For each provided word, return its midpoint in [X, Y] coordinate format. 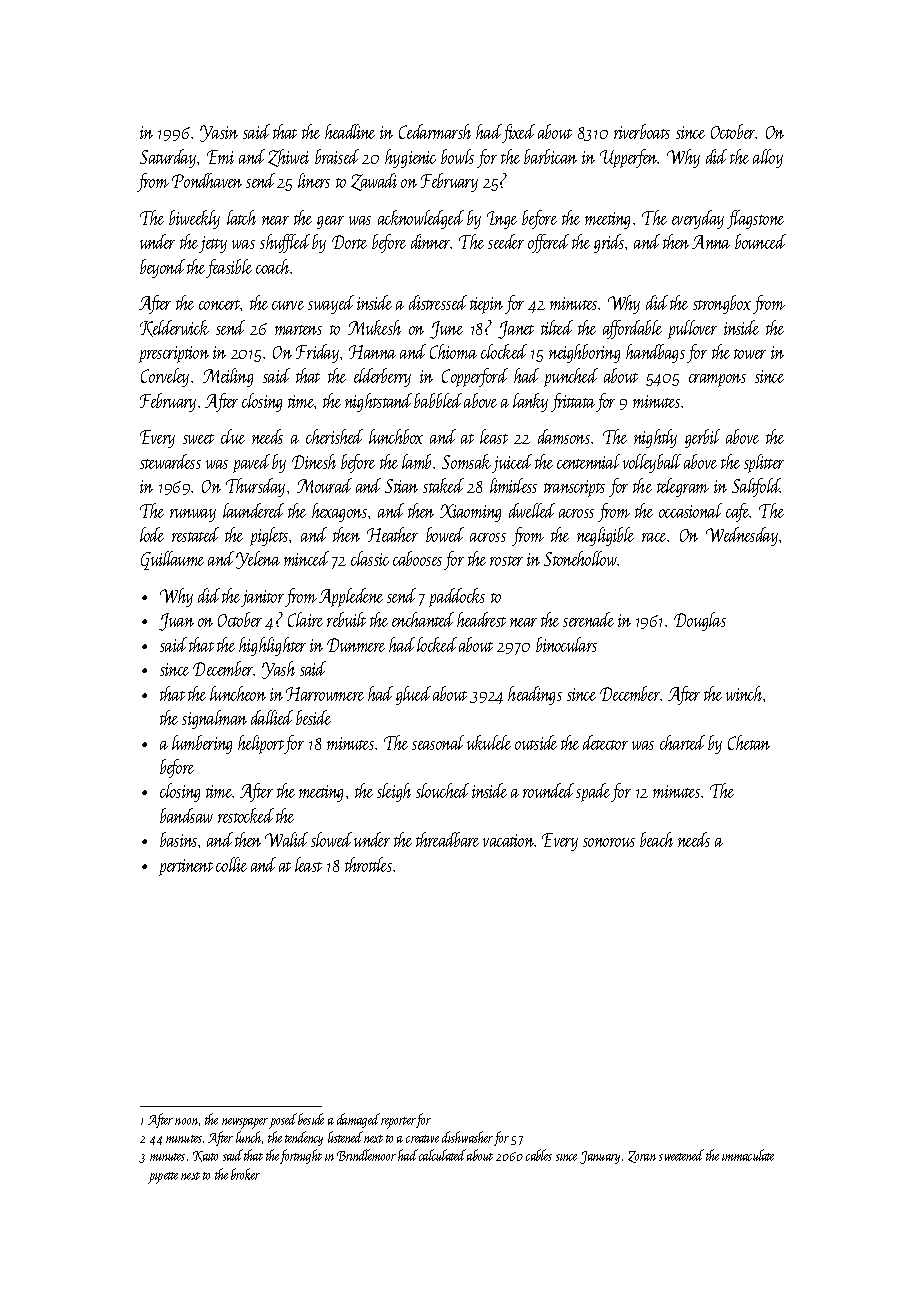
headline [350, 131]
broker [245, 1174]
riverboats [642, 131]
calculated [442, 1155]
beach [656, 839]
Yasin [219, 133]
